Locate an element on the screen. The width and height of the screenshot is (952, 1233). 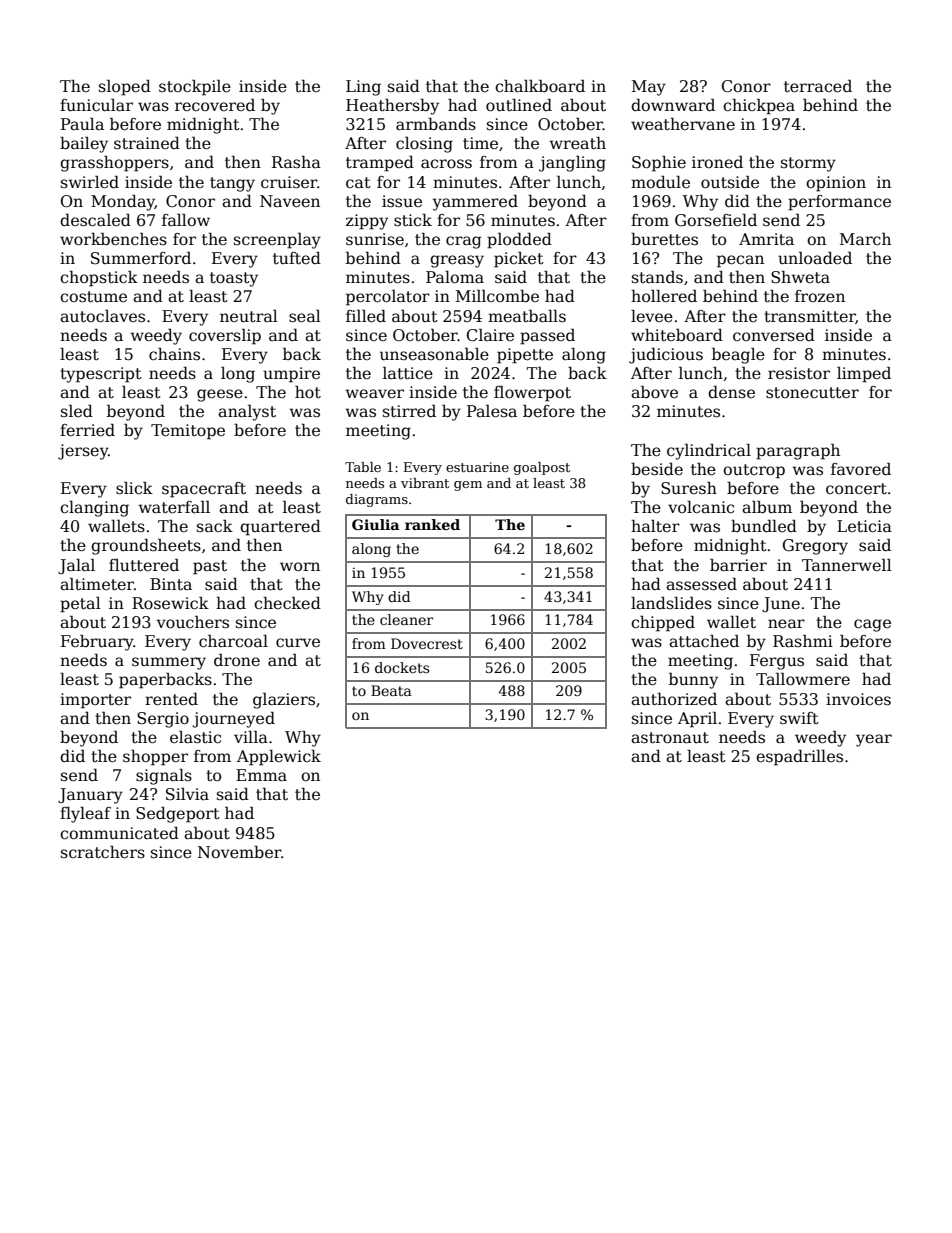
chalkboard is located at coordinates (540, 86).
